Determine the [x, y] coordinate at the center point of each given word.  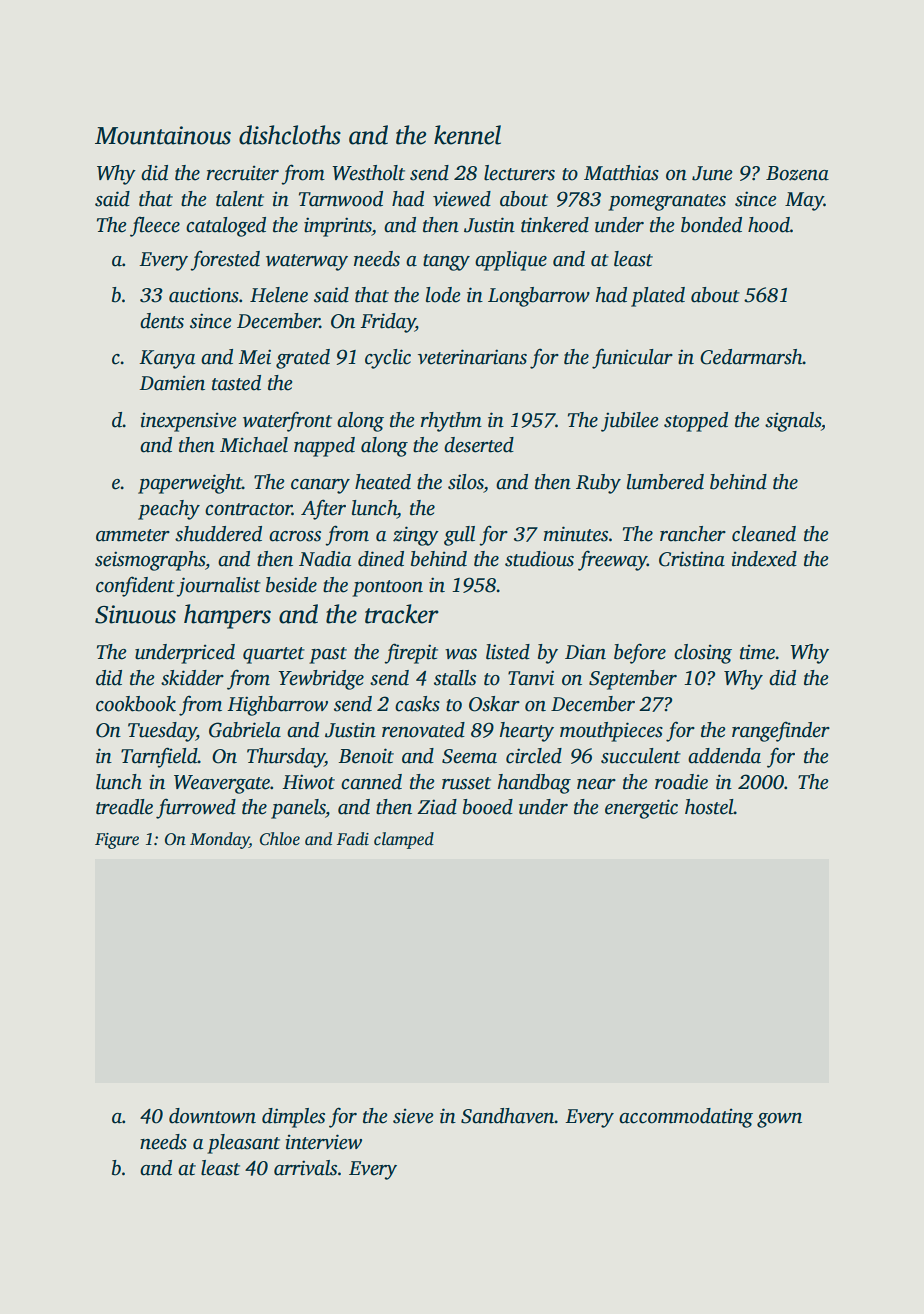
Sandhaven [508, 1116]
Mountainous [163, 135]
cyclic [388, 359]
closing [703, 654]
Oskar [494, 704]
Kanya [167, 359]
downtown [212, 1116]
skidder [192, 678]
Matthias [621, 173]
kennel [467, 135]
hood [769, 225]
